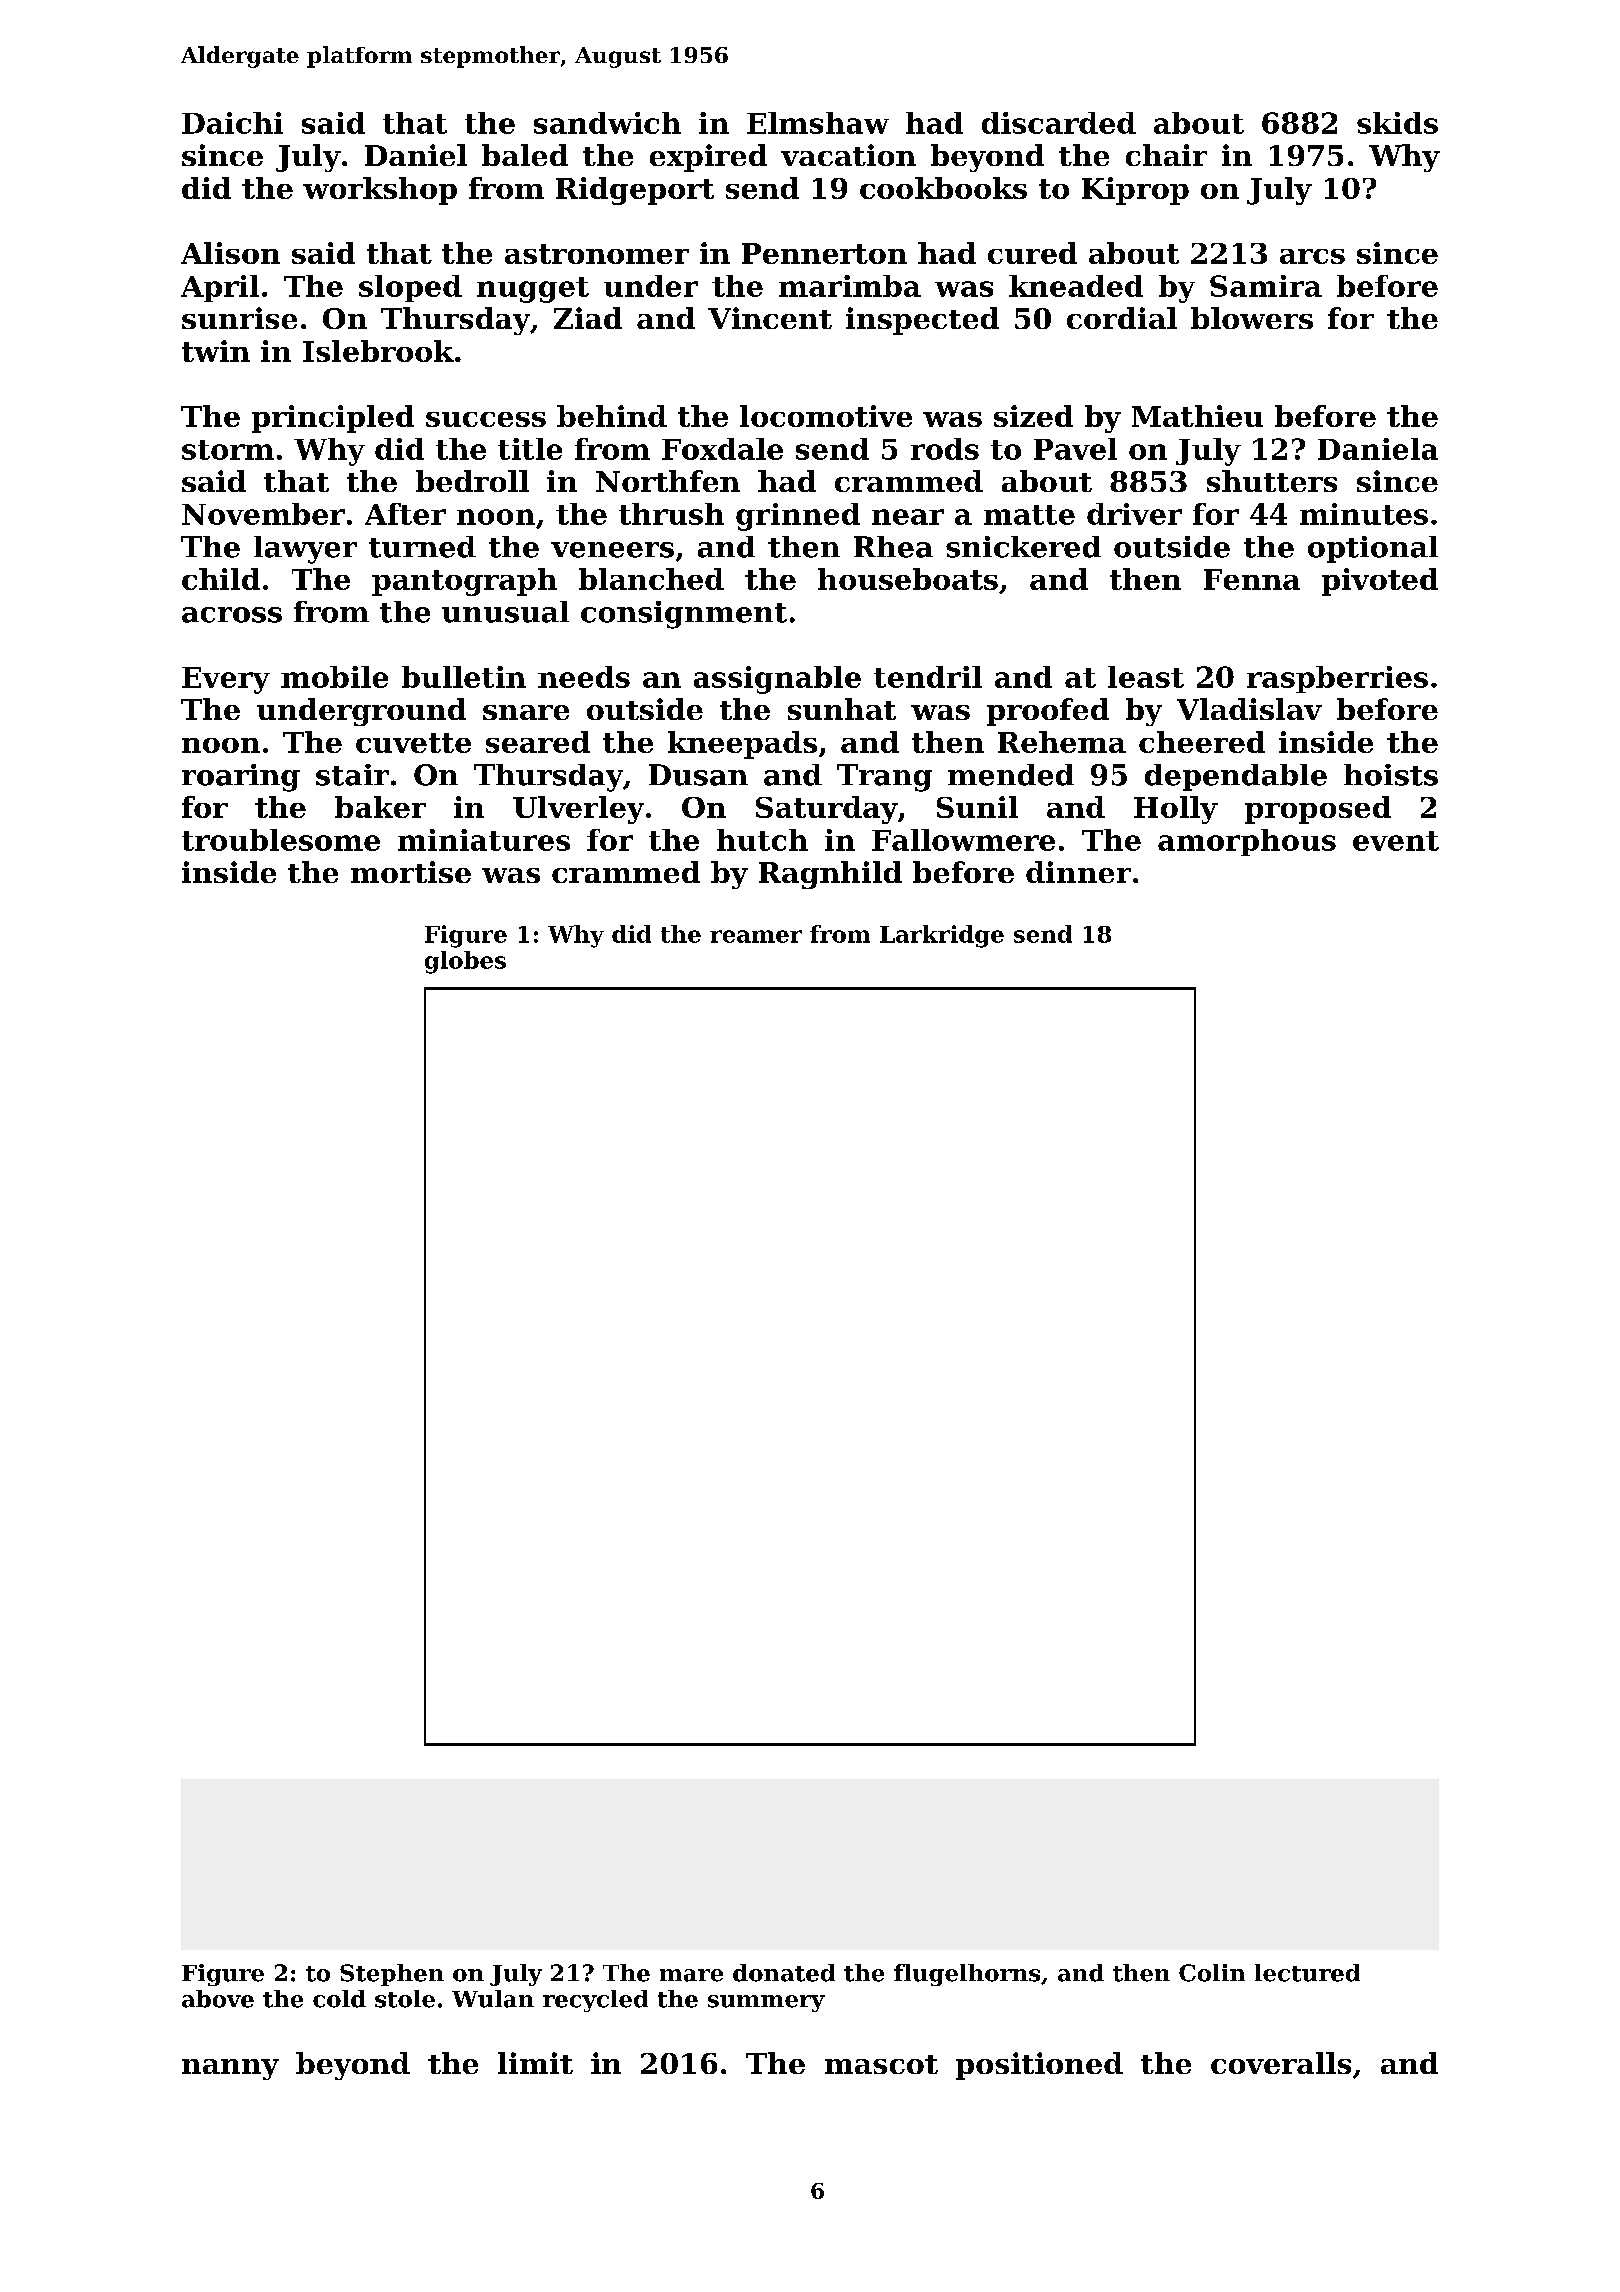 This screenshot has width=1620, height=2292. Describe the element at coordinates (1212, 1973) in the screenshot. I see `Colin` at that location.
